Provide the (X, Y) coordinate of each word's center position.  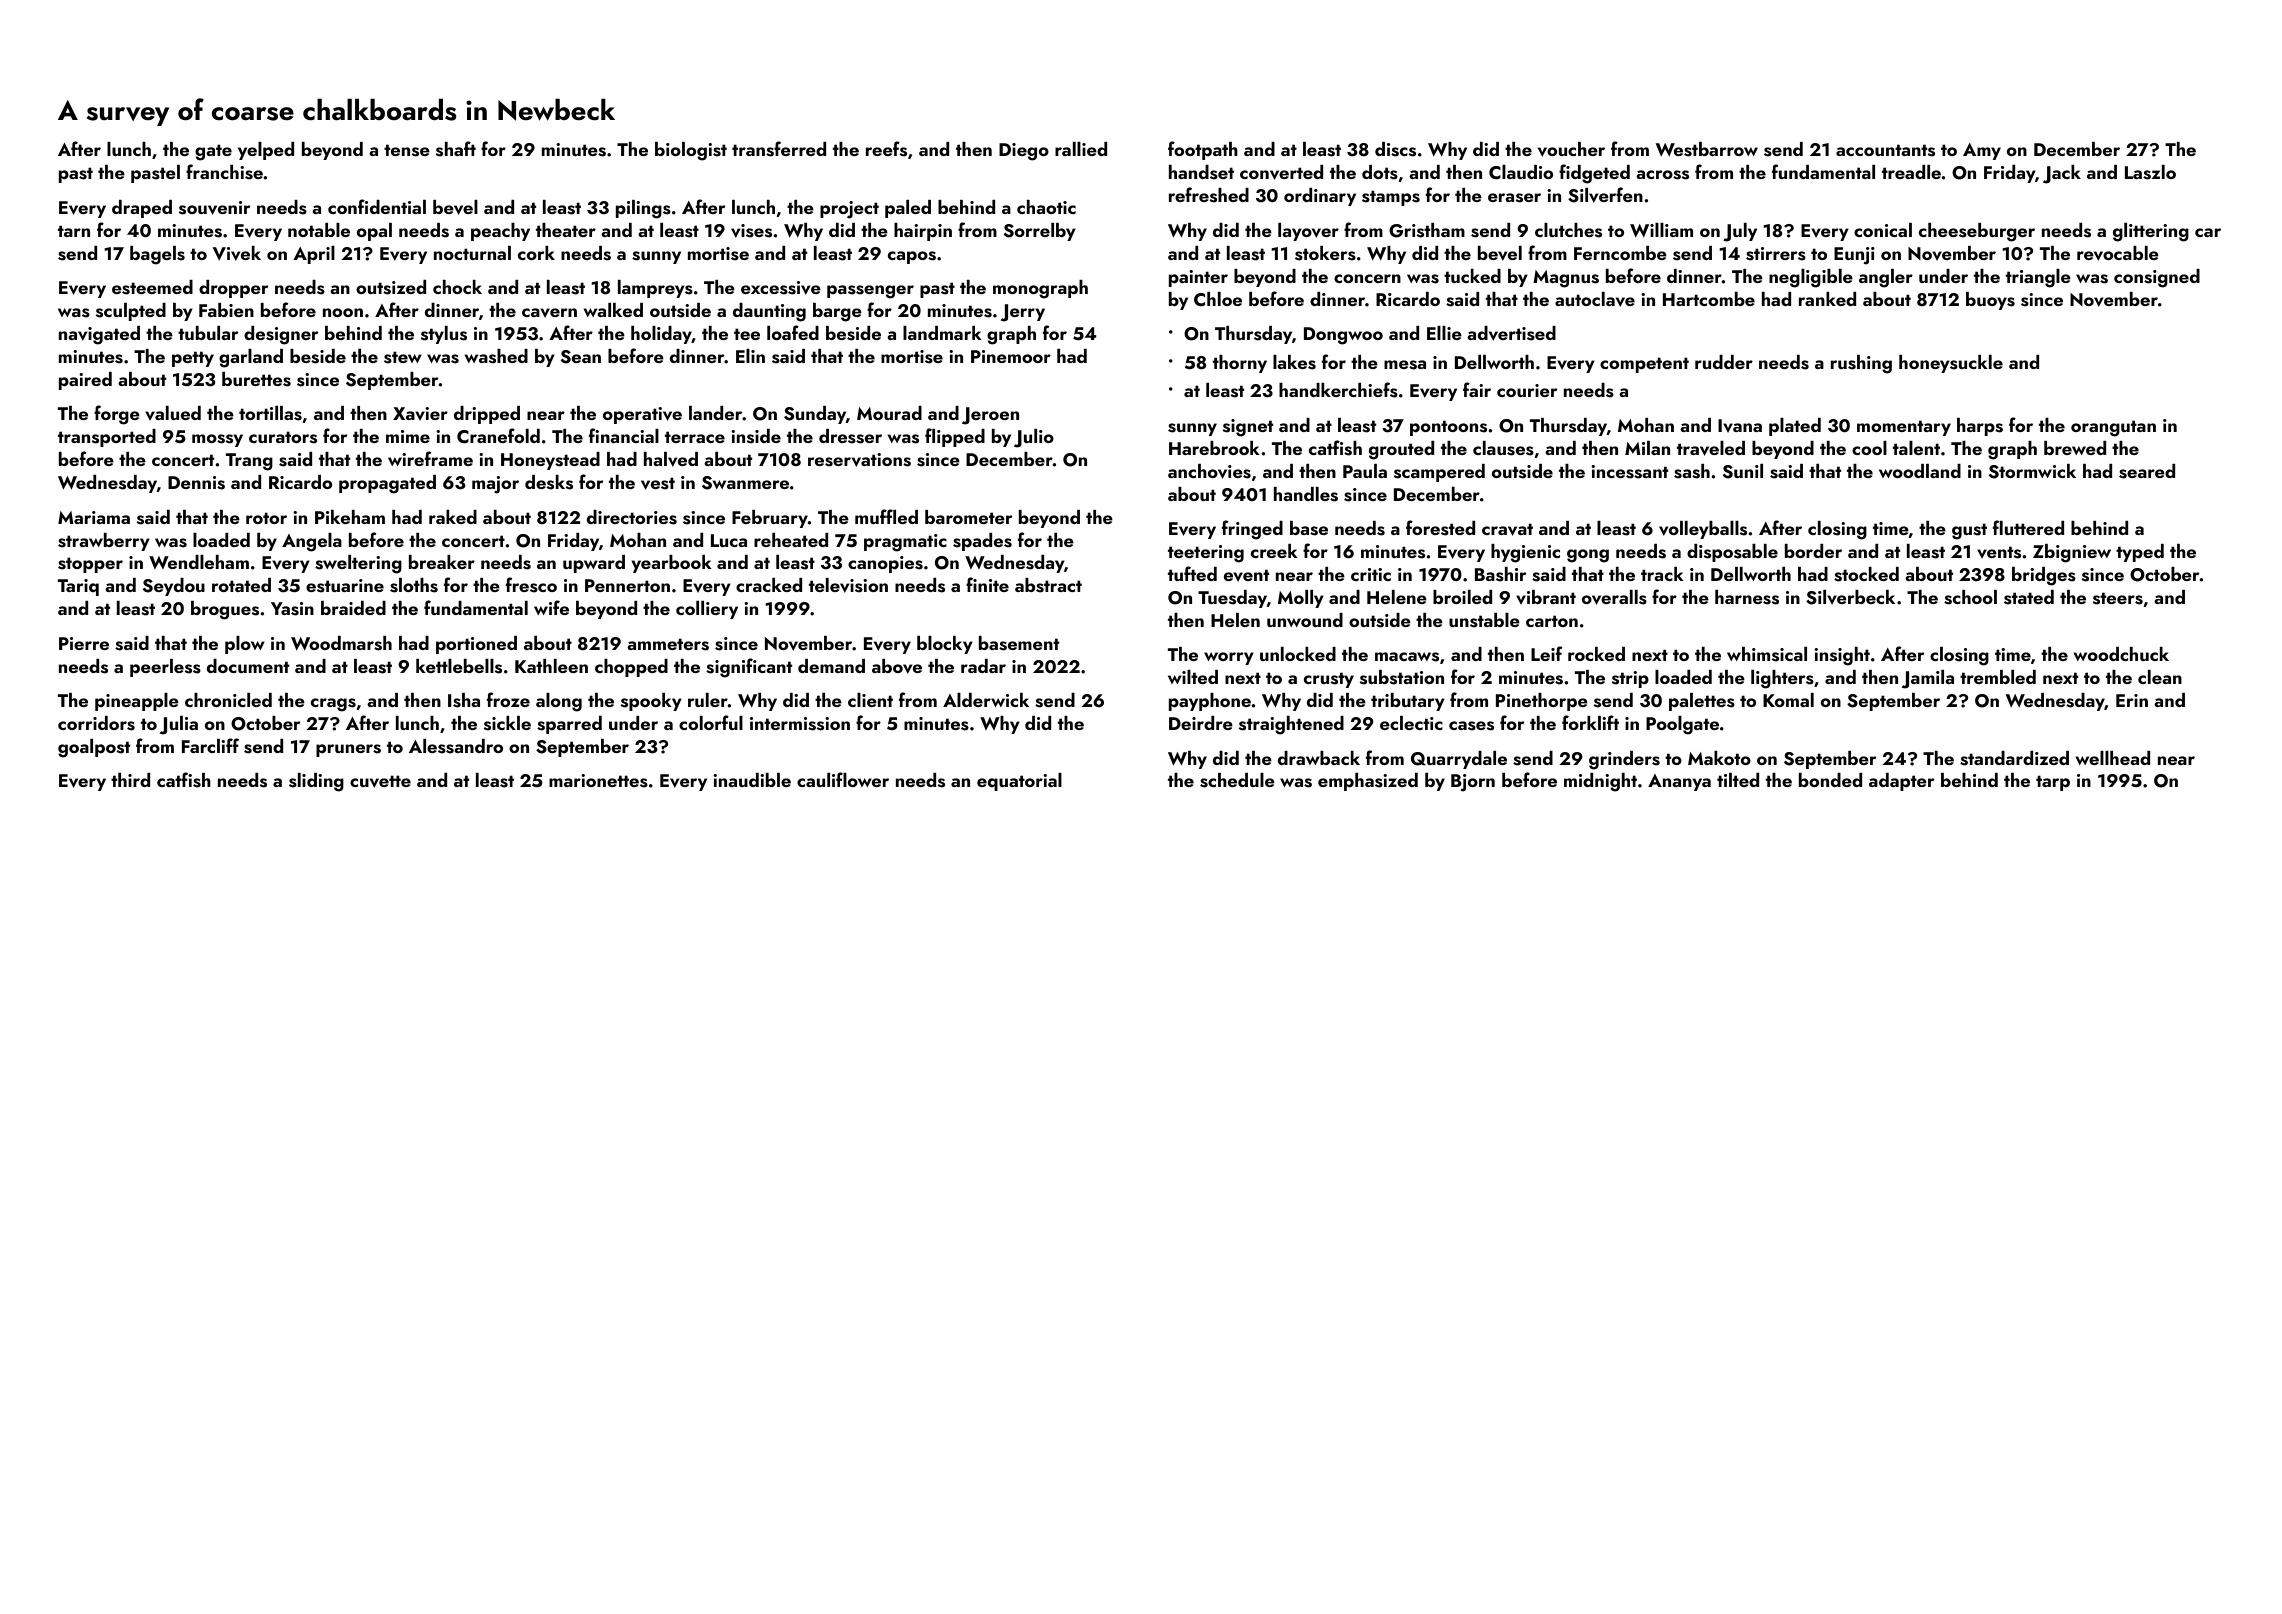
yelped (266, 151)
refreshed (1209, 195)
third (130, 780)
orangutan (2113, 428)
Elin (750, 356)
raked (453, 517)
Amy (1982, 151)
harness (1747, 597)
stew (403, 357)
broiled (1462, 597)
